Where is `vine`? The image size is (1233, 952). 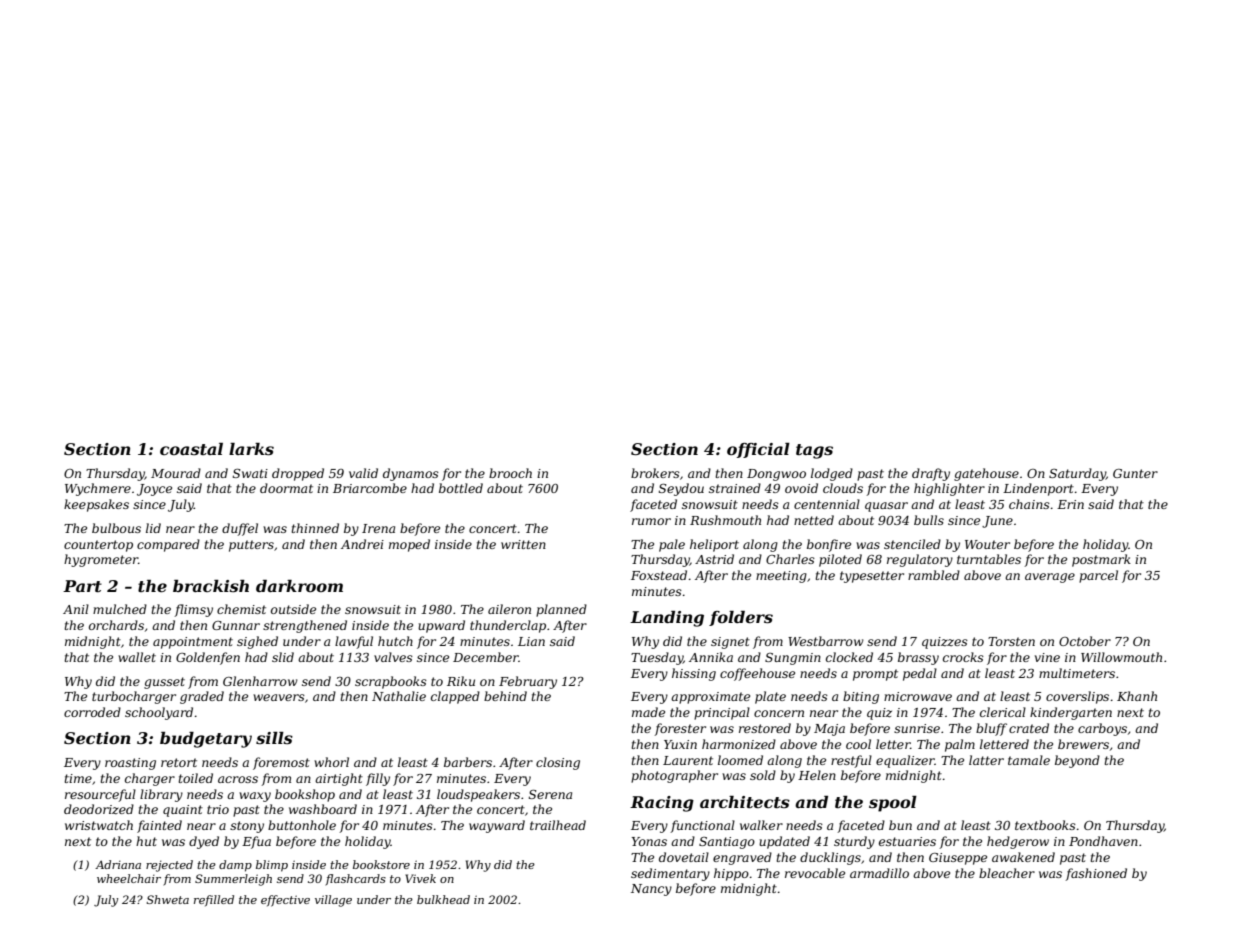
vine is located at coordinates (1047, 657).
